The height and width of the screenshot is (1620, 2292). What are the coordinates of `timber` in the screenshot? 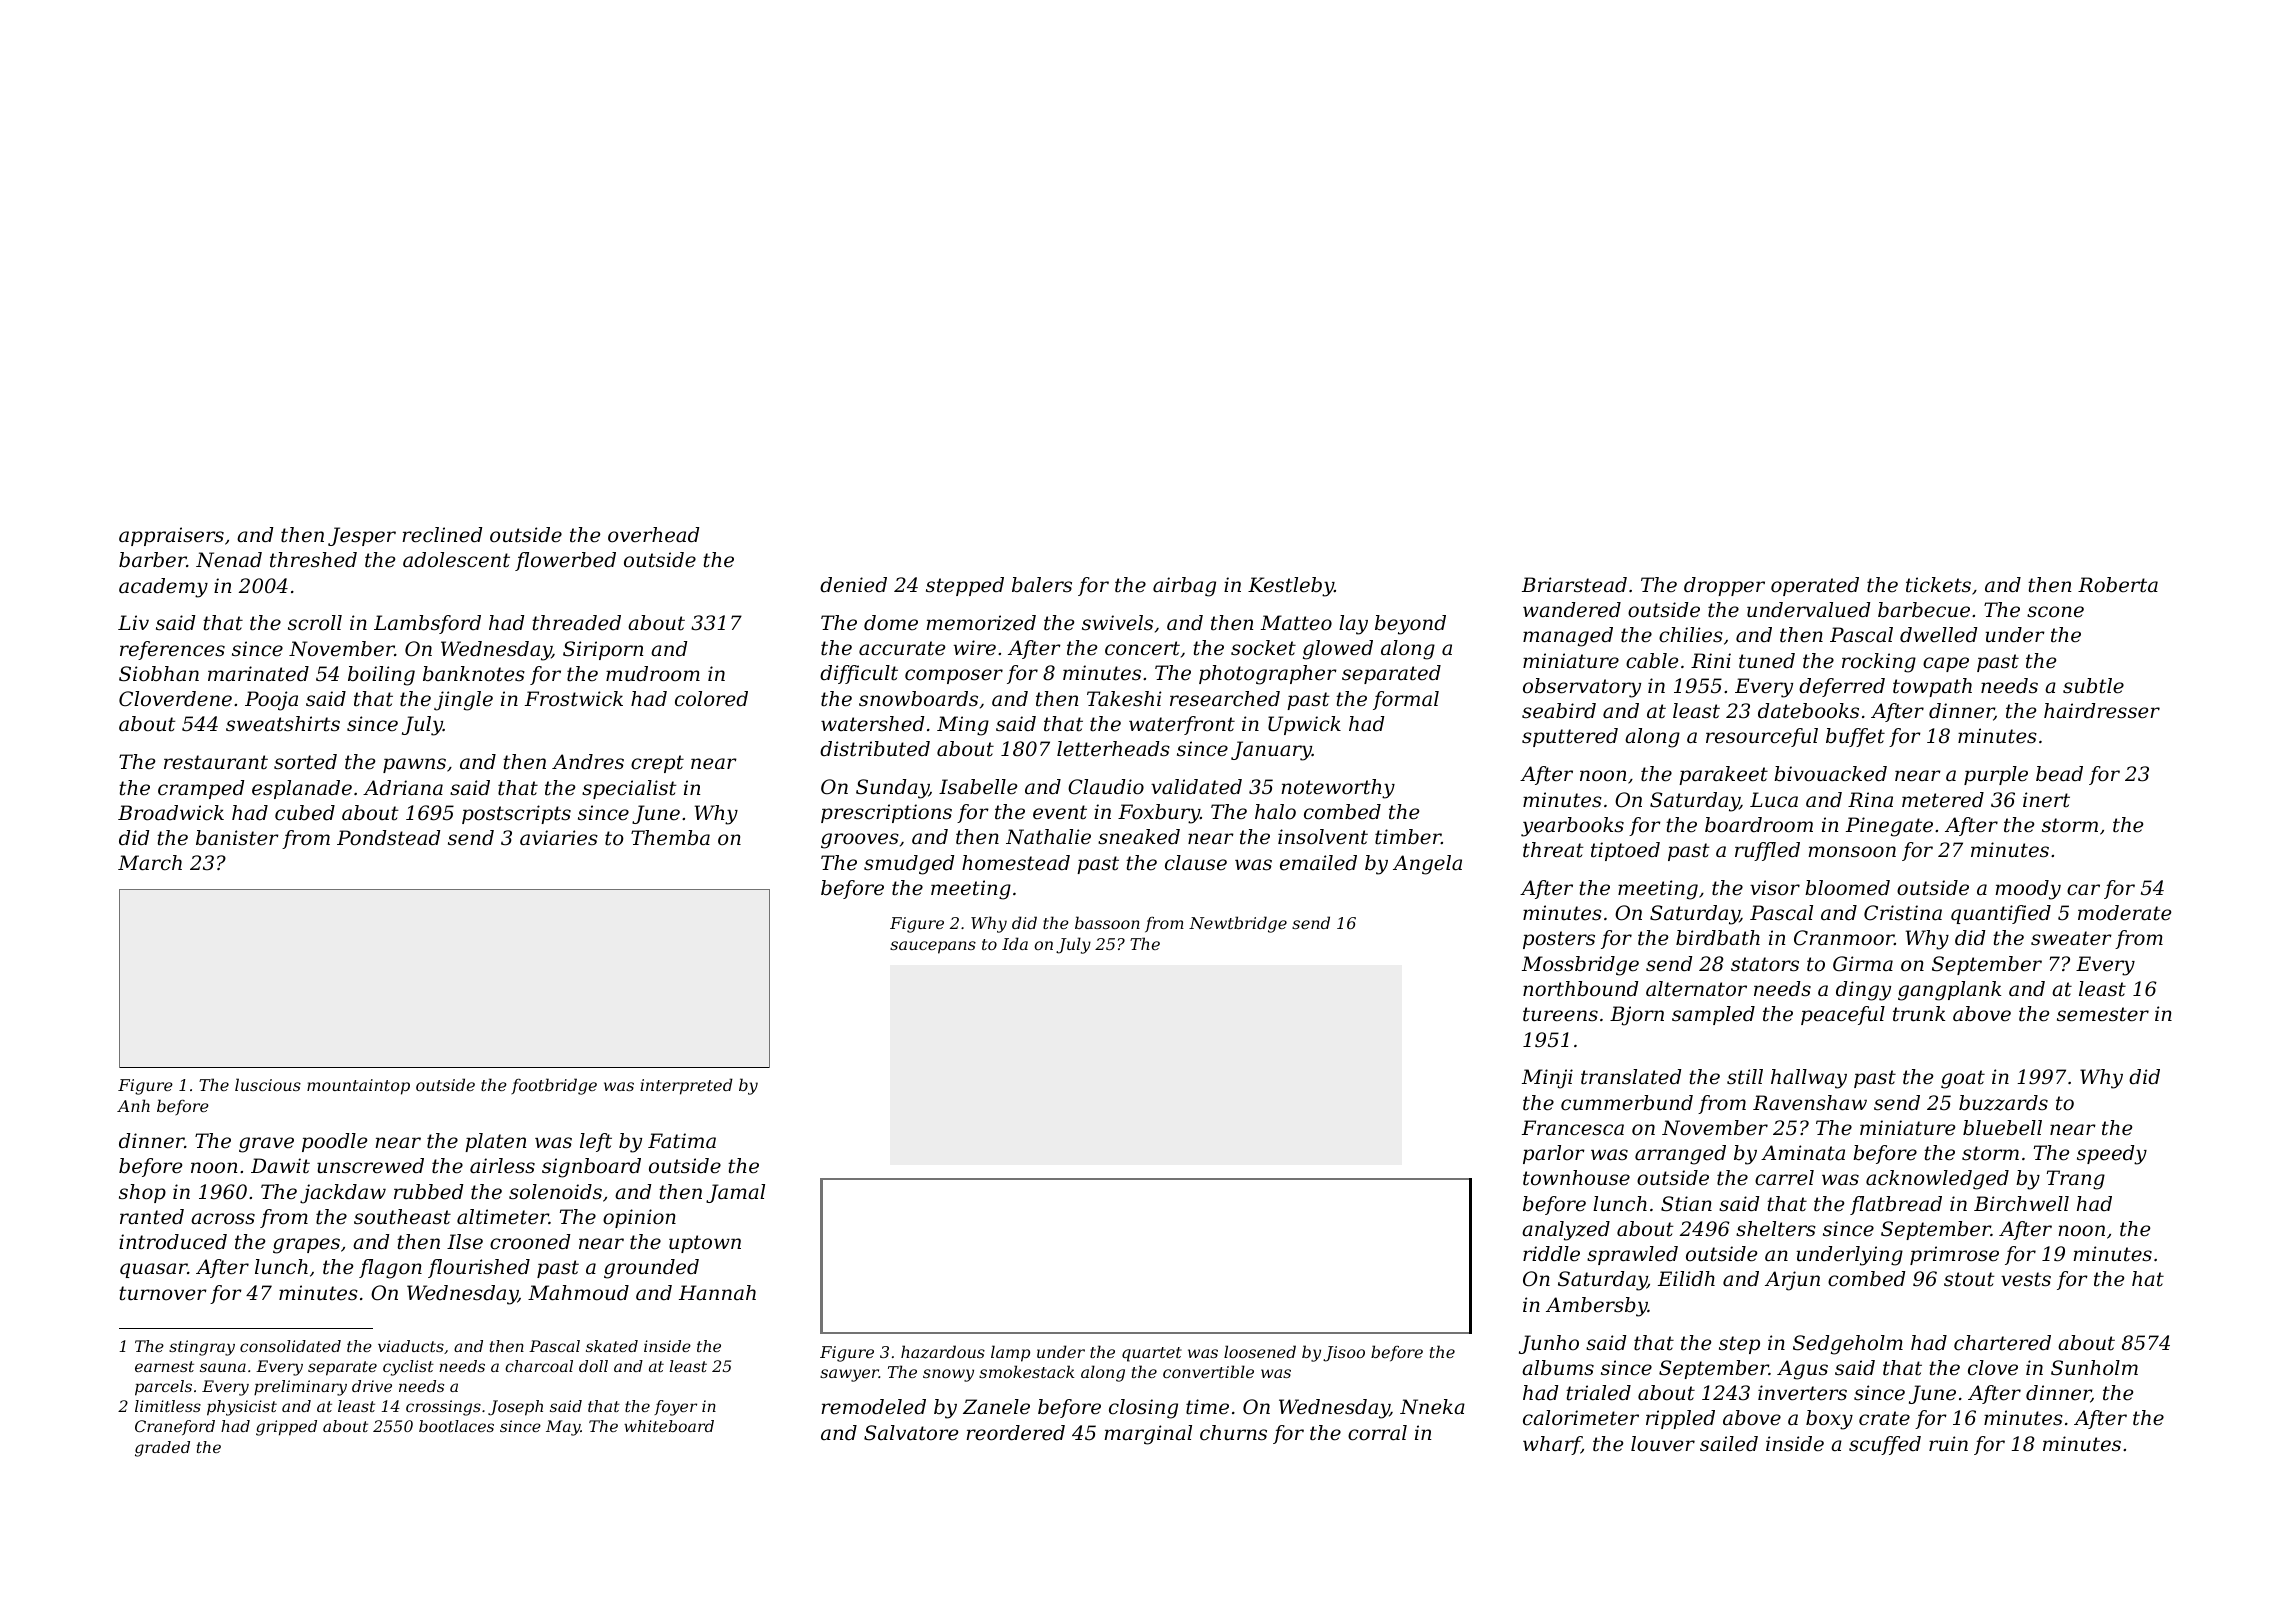 It's located at (1408, 837).
